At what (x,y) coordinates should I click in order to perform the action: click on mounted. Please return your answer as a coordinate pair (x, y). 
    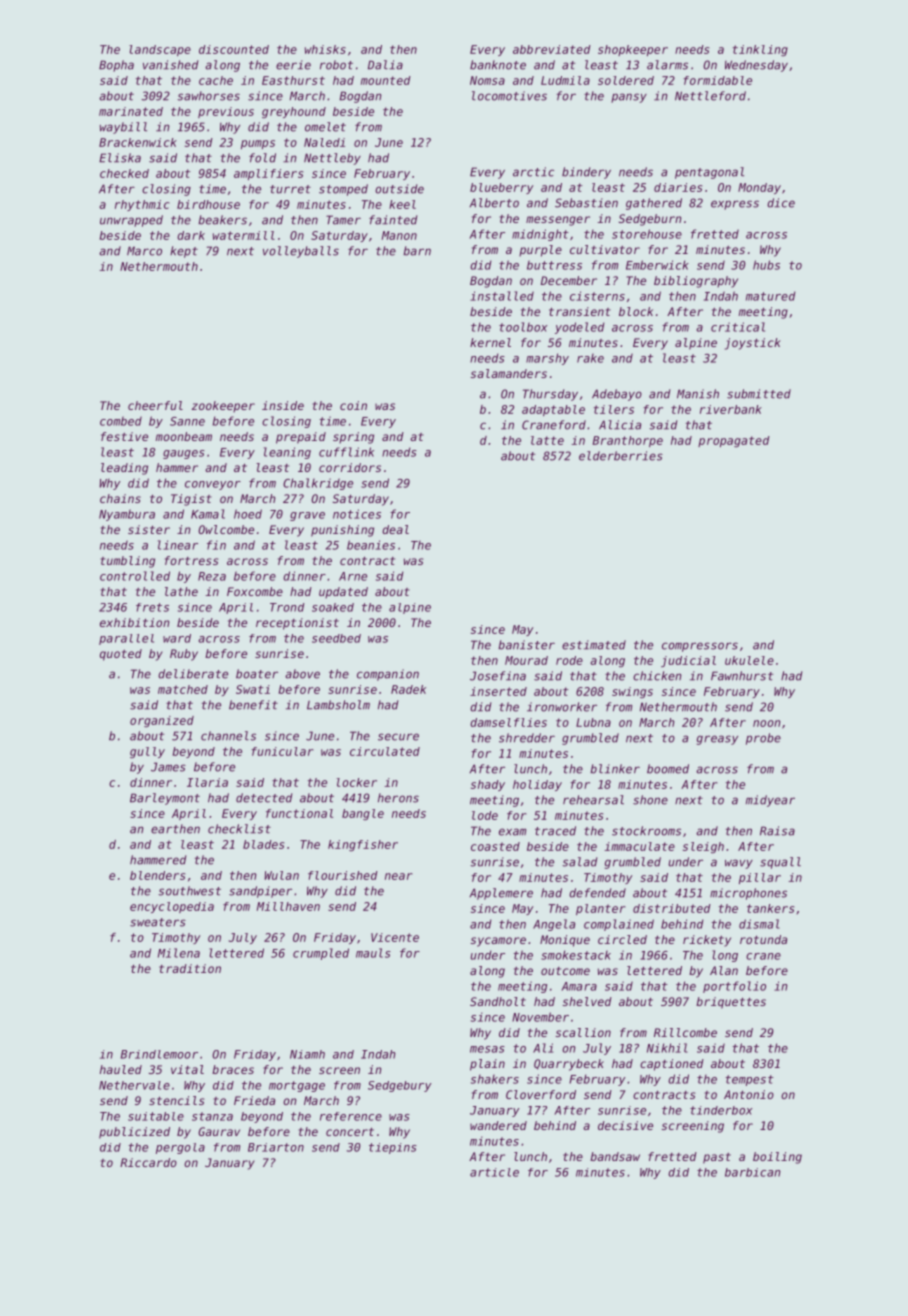
    Looking at the image, I should click on (386, 80).
